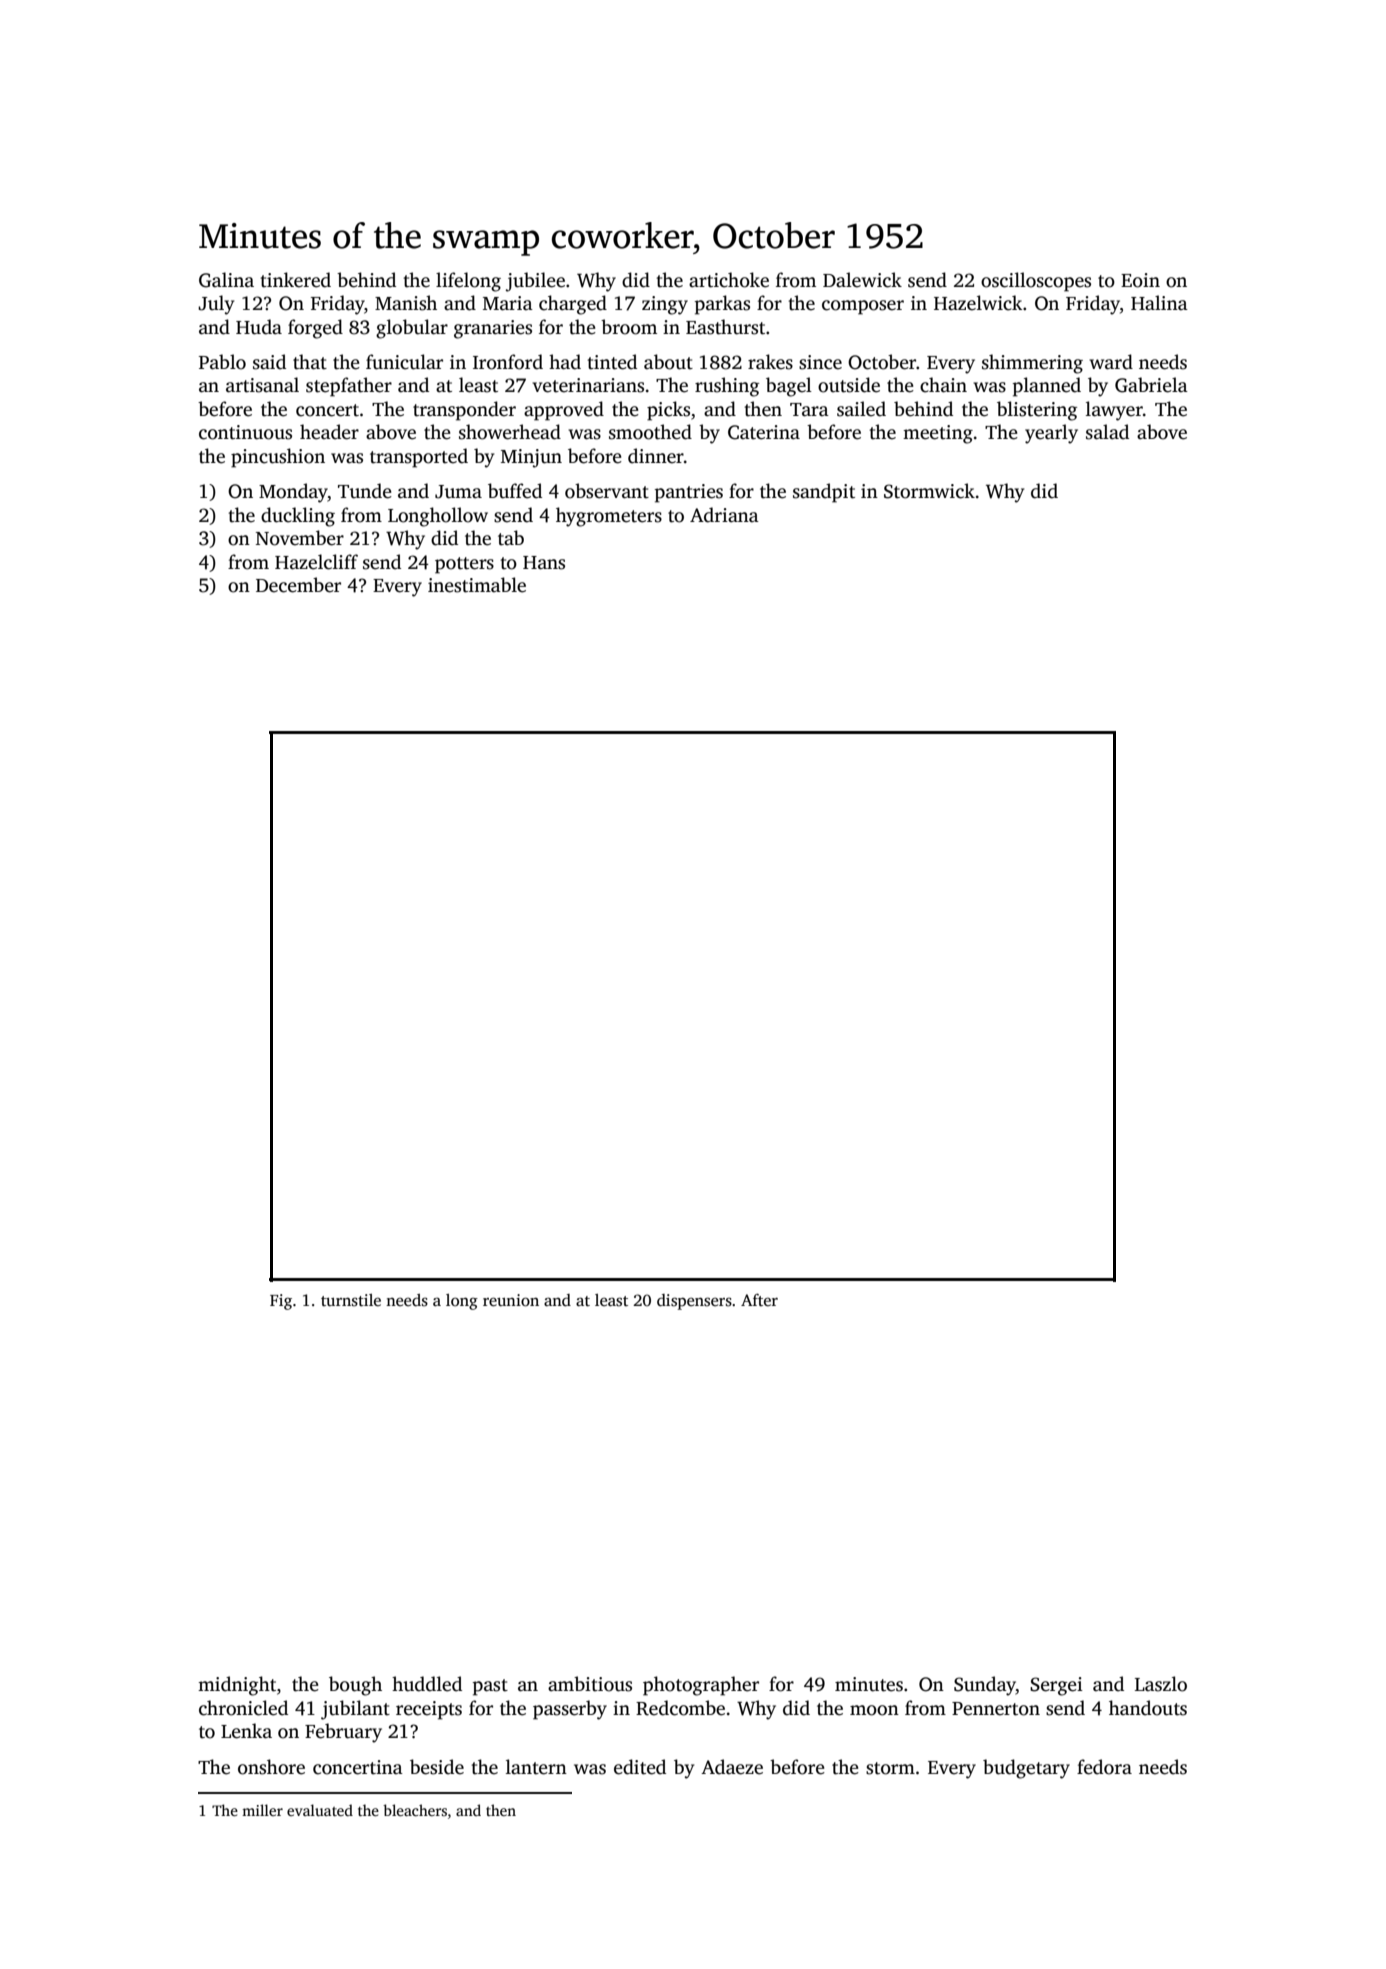  Describe the element at coordinates (477, 585) in the document. I see `inestimable` at that location.
